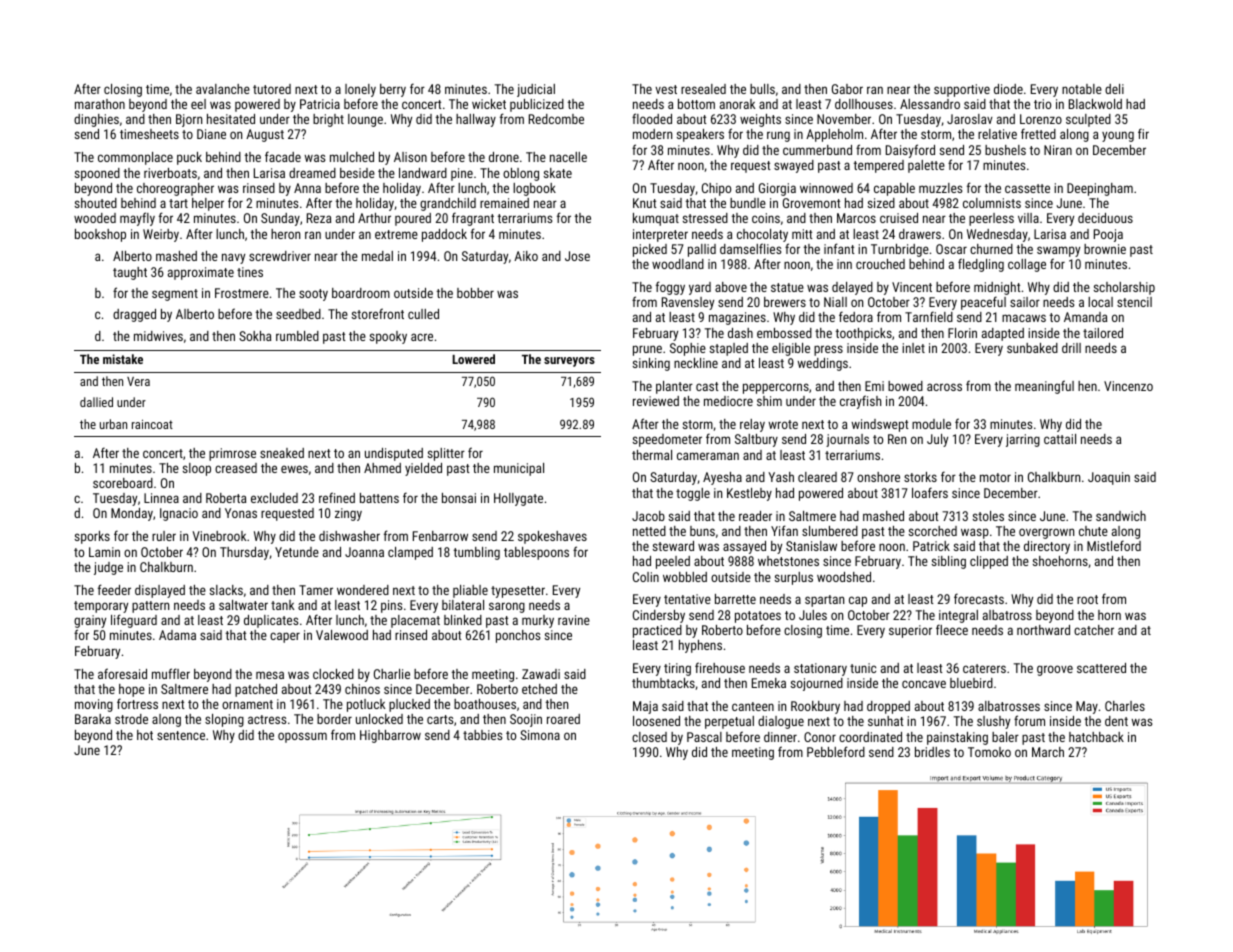  I want to click on muffler, so click(171, 673).
